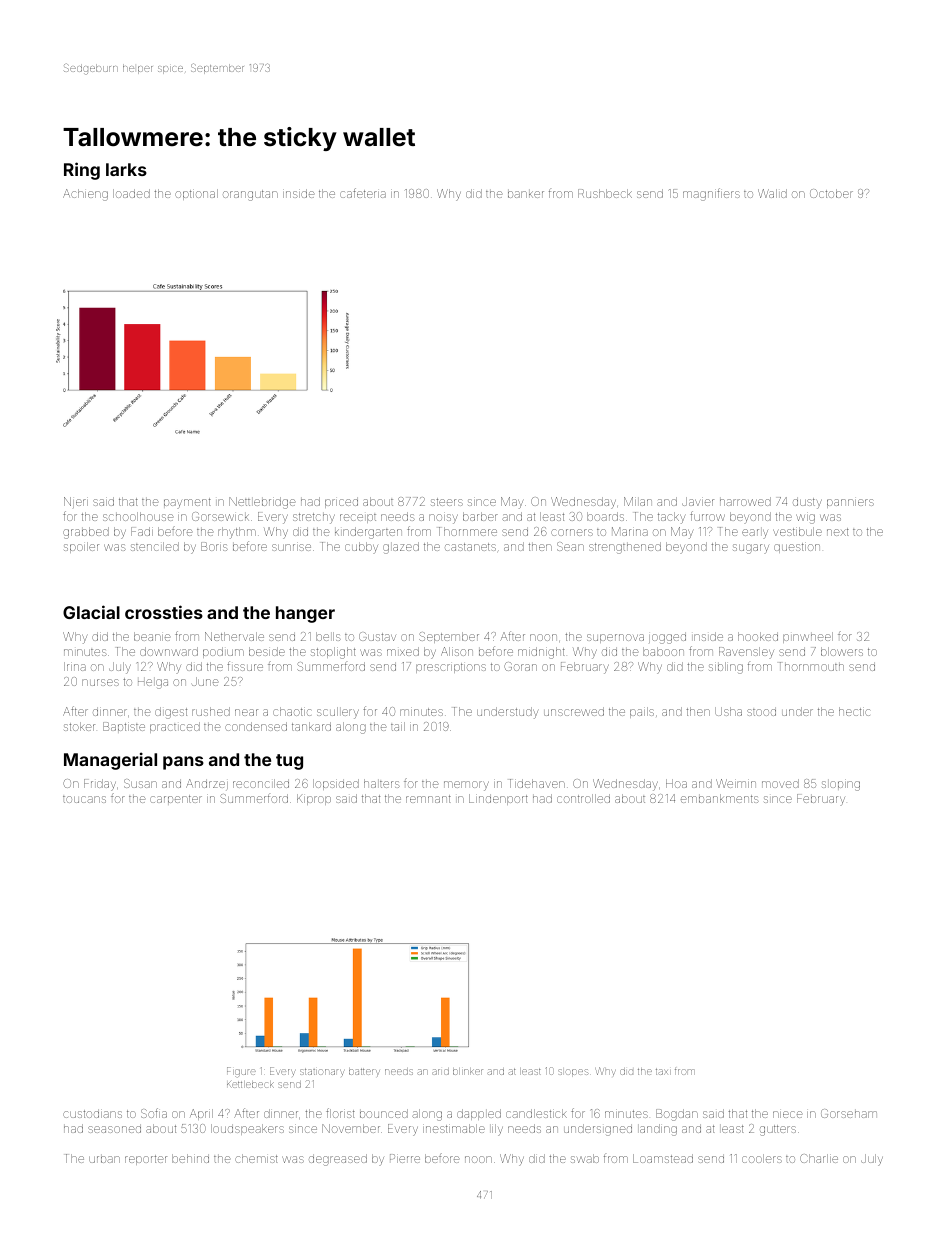 The height and width of the screenshot is (1233, 952). Describe the element at coordinates (780, 783) in the screenshot. I see `moved` at that location.
